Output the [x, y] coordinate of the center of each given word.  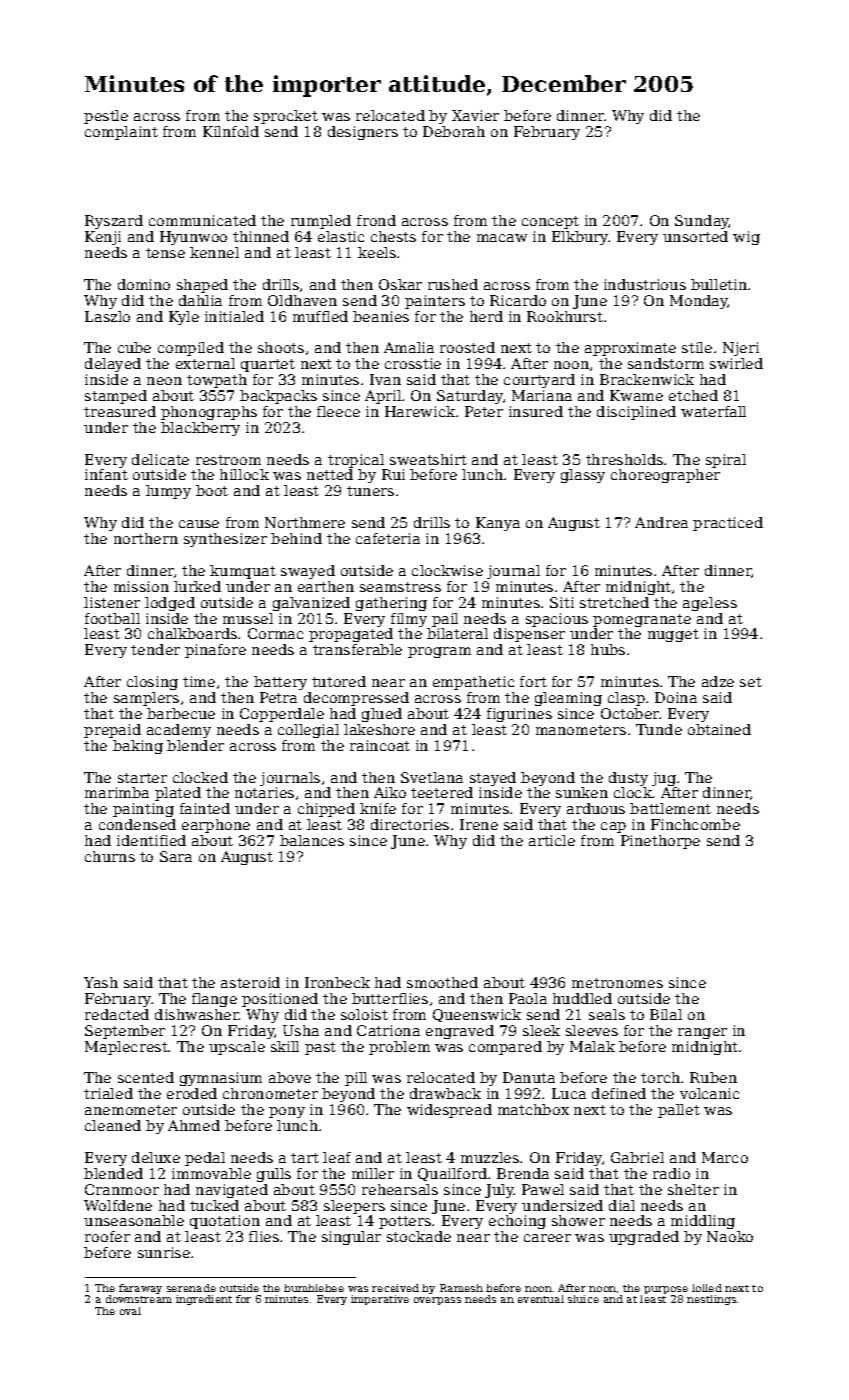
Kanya [498, 524]
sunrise [164, 1252]
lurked [197, 586]
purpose [666, 1290]
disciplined [636, 413]
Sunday [702, 222]
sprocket [286, 117]
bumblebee [314, 1288]
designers [363, 133]
